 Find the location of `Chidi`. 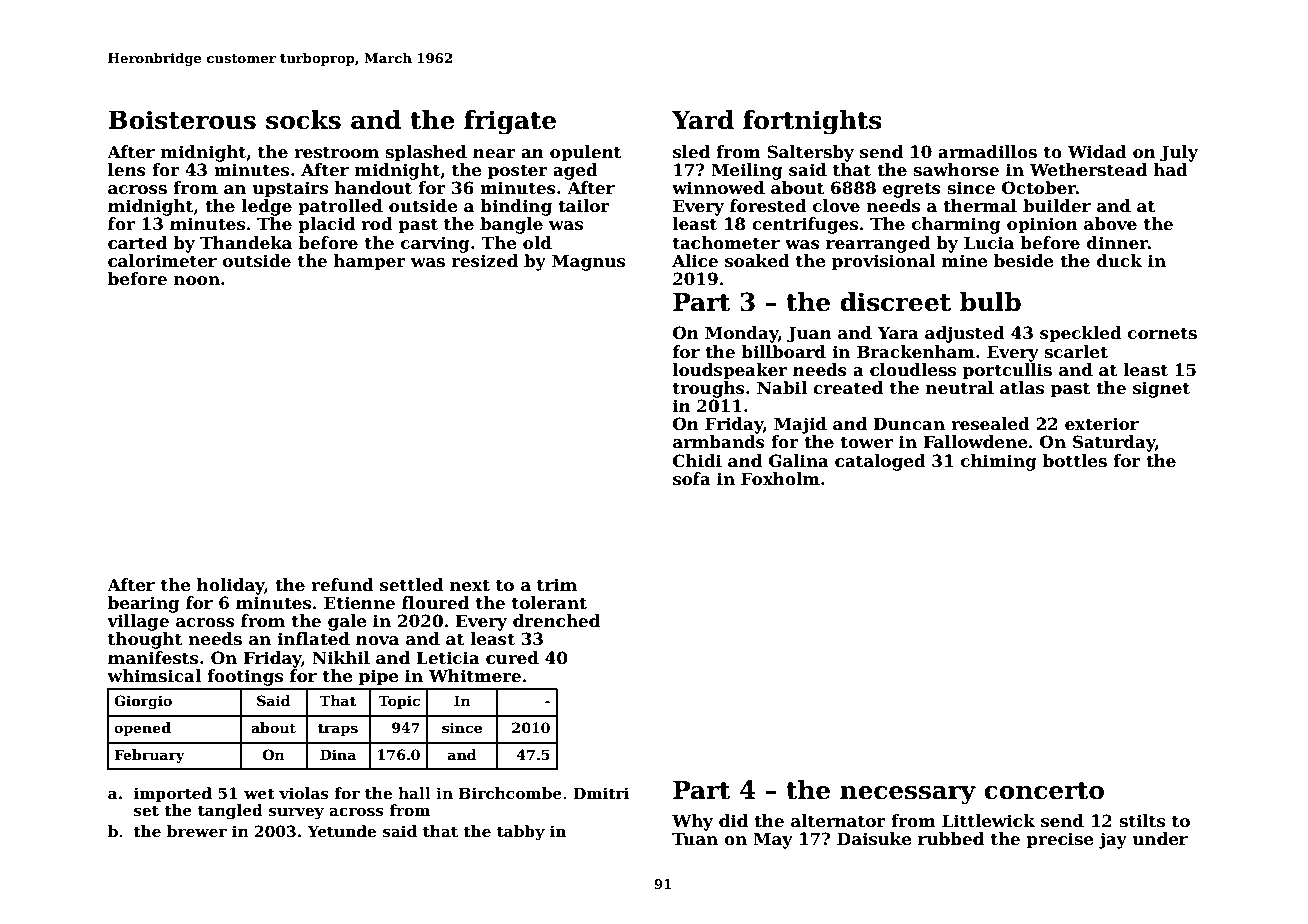

Chidi is located at coordinates (697, 461).
